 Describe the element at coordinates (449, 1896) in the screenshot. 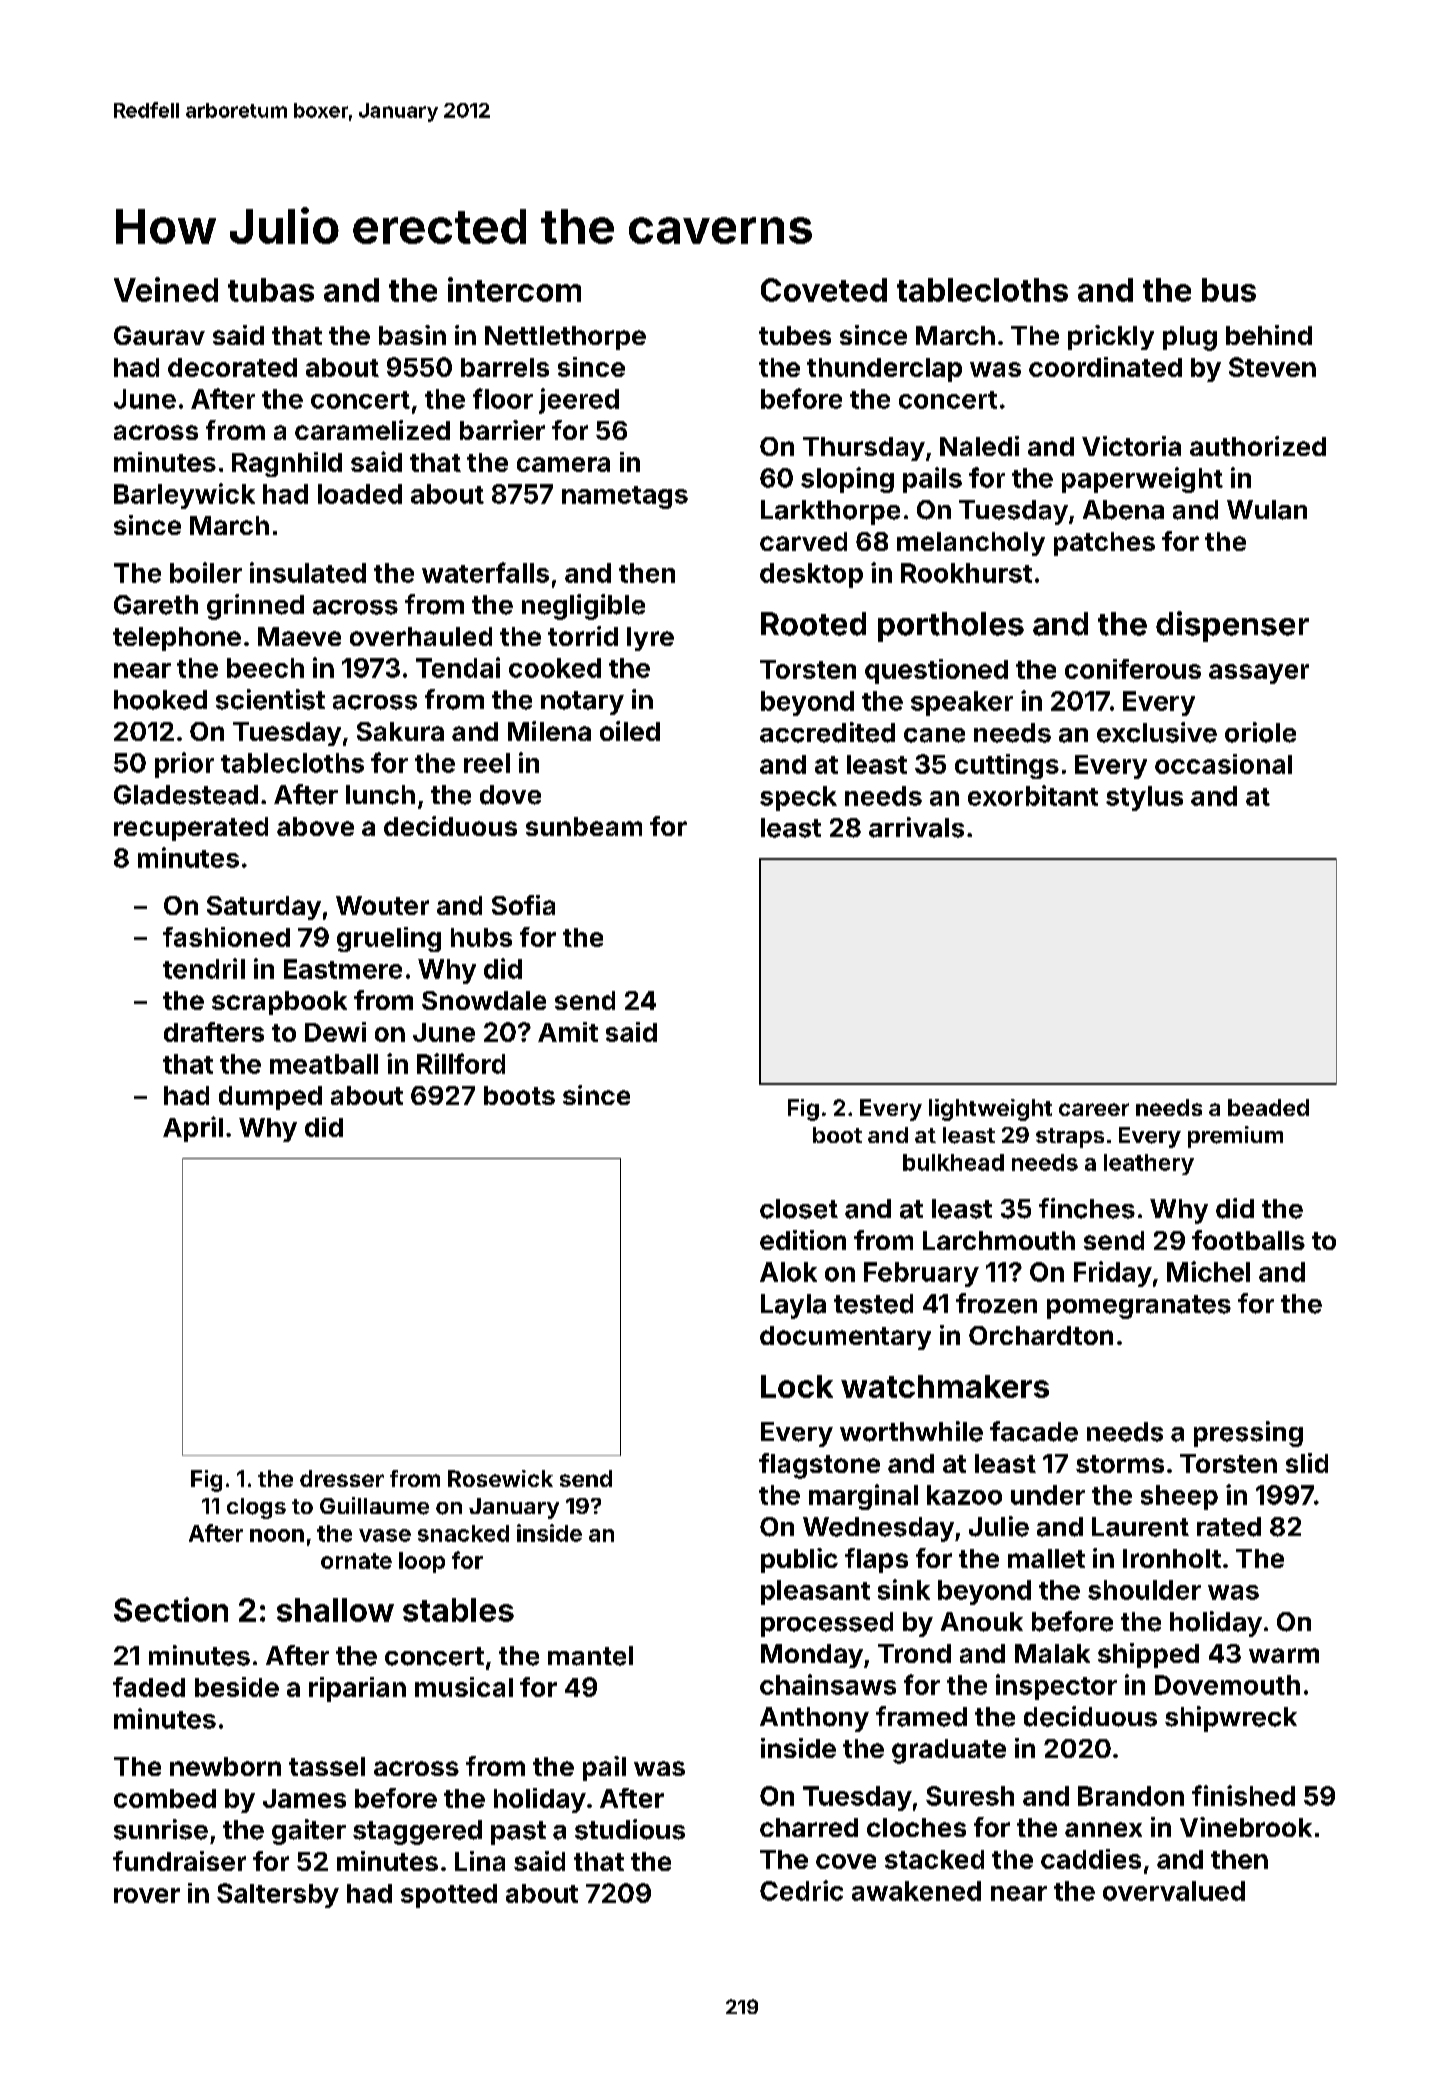

I see `spotted` at that location.
